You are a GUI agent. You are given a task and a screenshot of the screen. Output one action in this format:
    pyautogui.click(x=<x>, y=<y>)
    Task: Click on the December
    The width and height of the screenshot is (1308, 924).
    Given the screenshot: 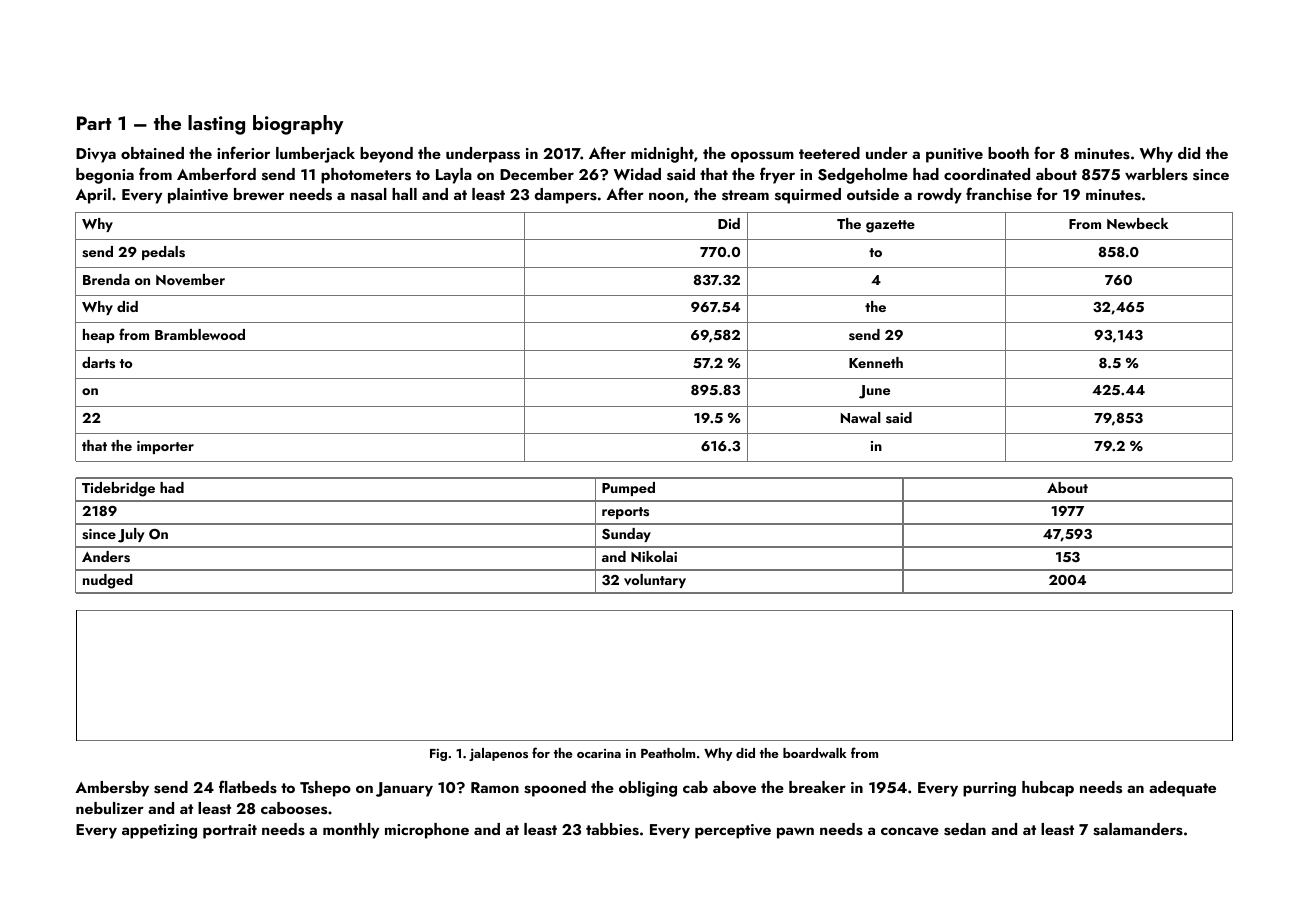 What is the action you would take?
    pyautogui.click(x=537, y=174)
